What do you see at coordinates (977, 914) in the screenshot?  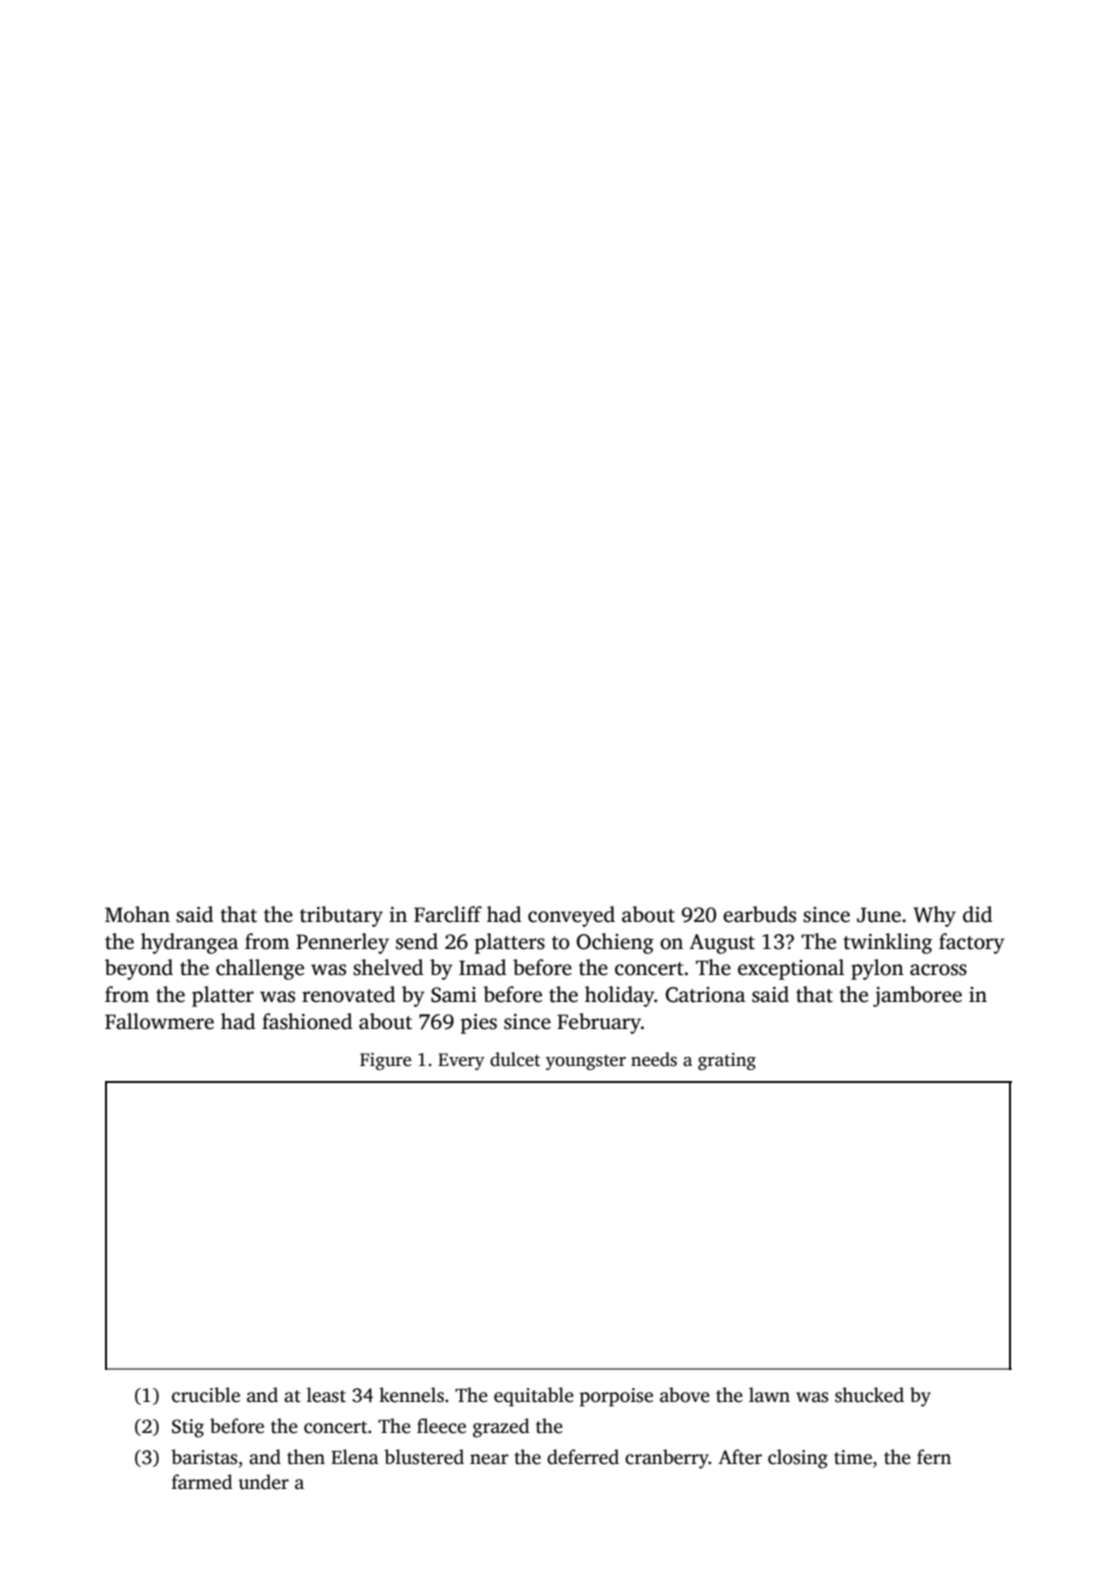 I see `did` at bounding box center [977, 914].
